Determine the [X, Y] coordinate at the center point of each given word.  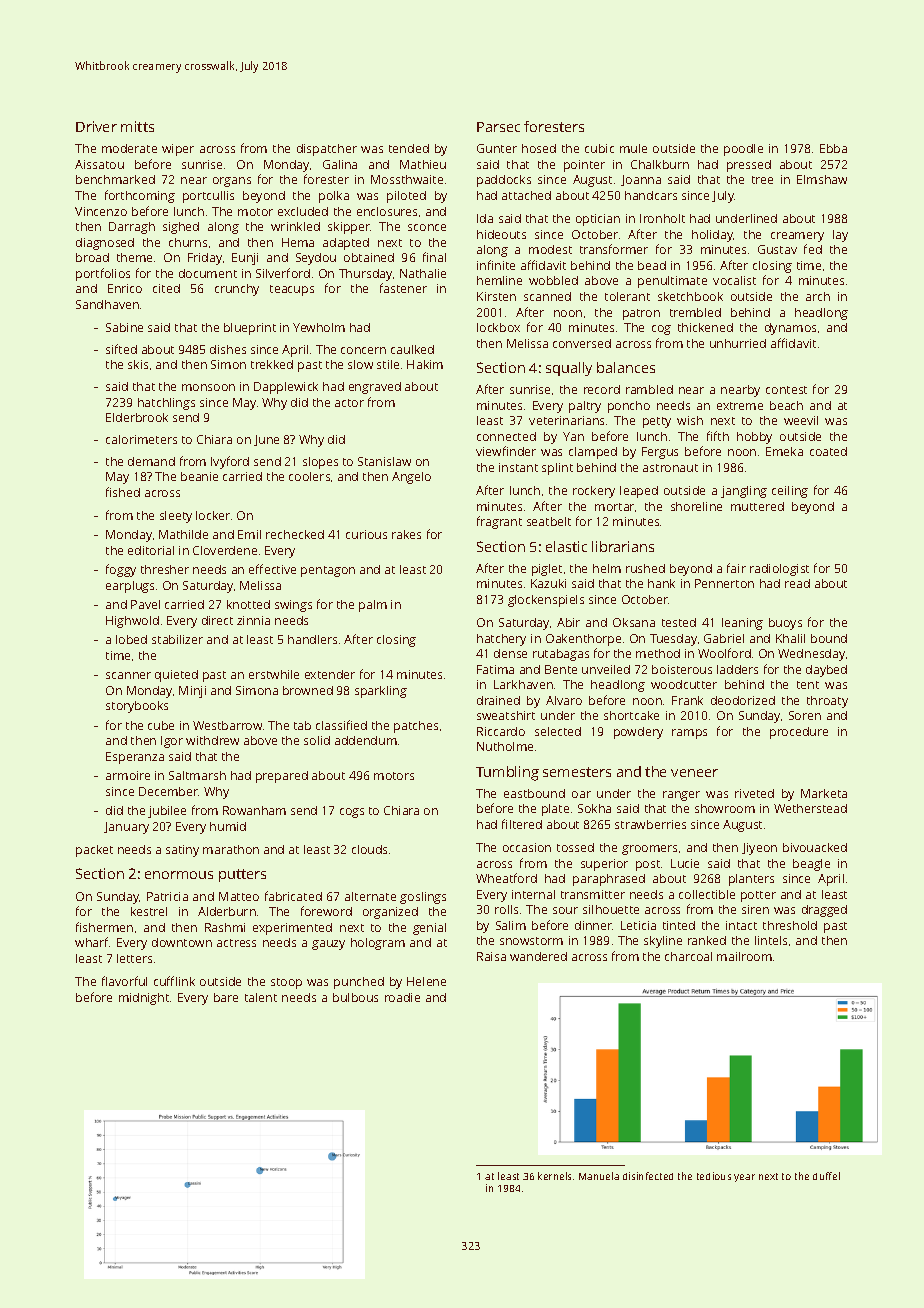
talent [261, 997]
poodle [743, 150]
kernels [554, 1176]
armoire [128, 775]
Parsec [498, 127]
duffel [826, 1176]
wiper [178, 150]
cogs [352, 813]
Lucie [685, 863]
